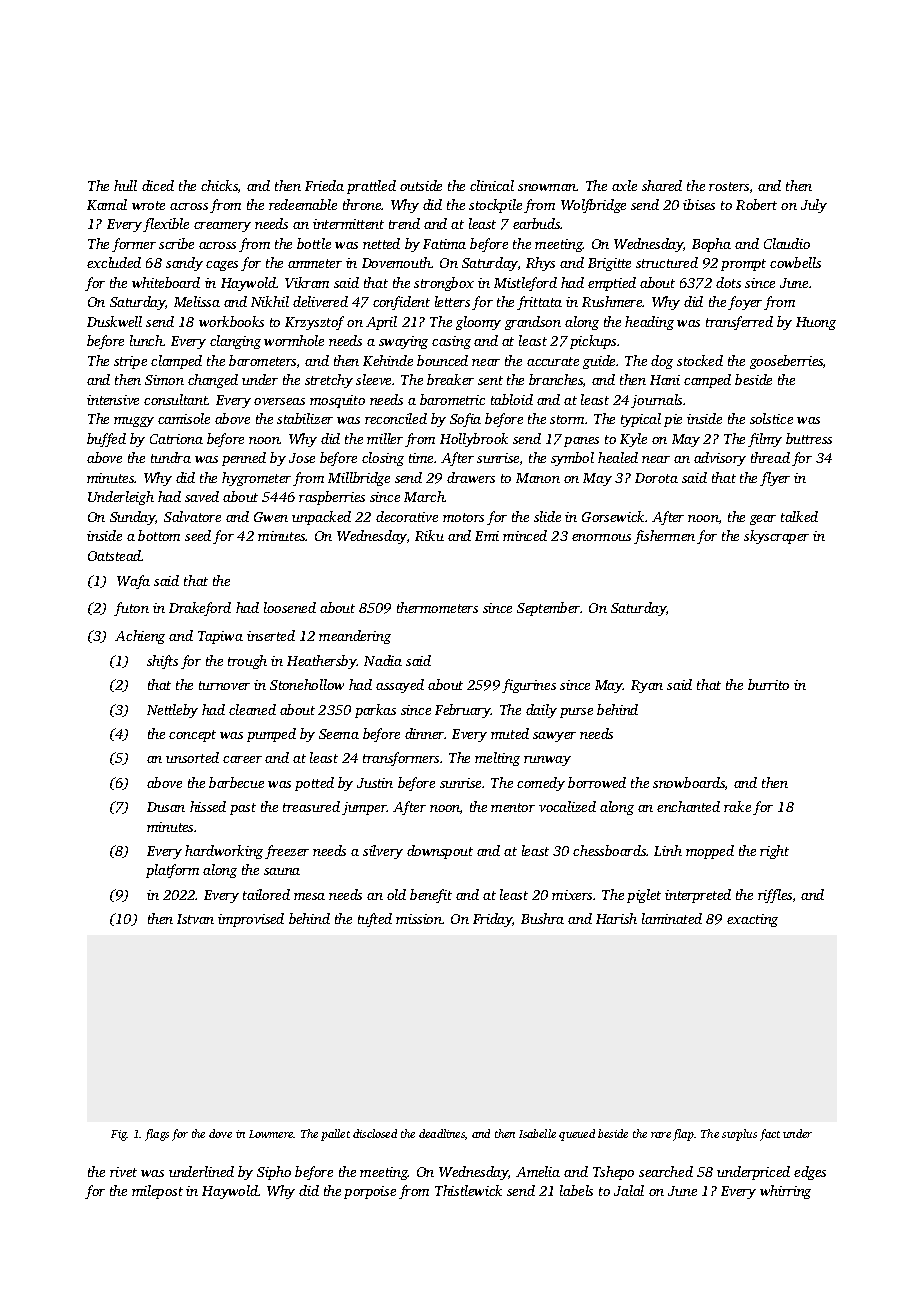 This page has width=924, height=1308. I want to click on stocked, so click(700, 360).
